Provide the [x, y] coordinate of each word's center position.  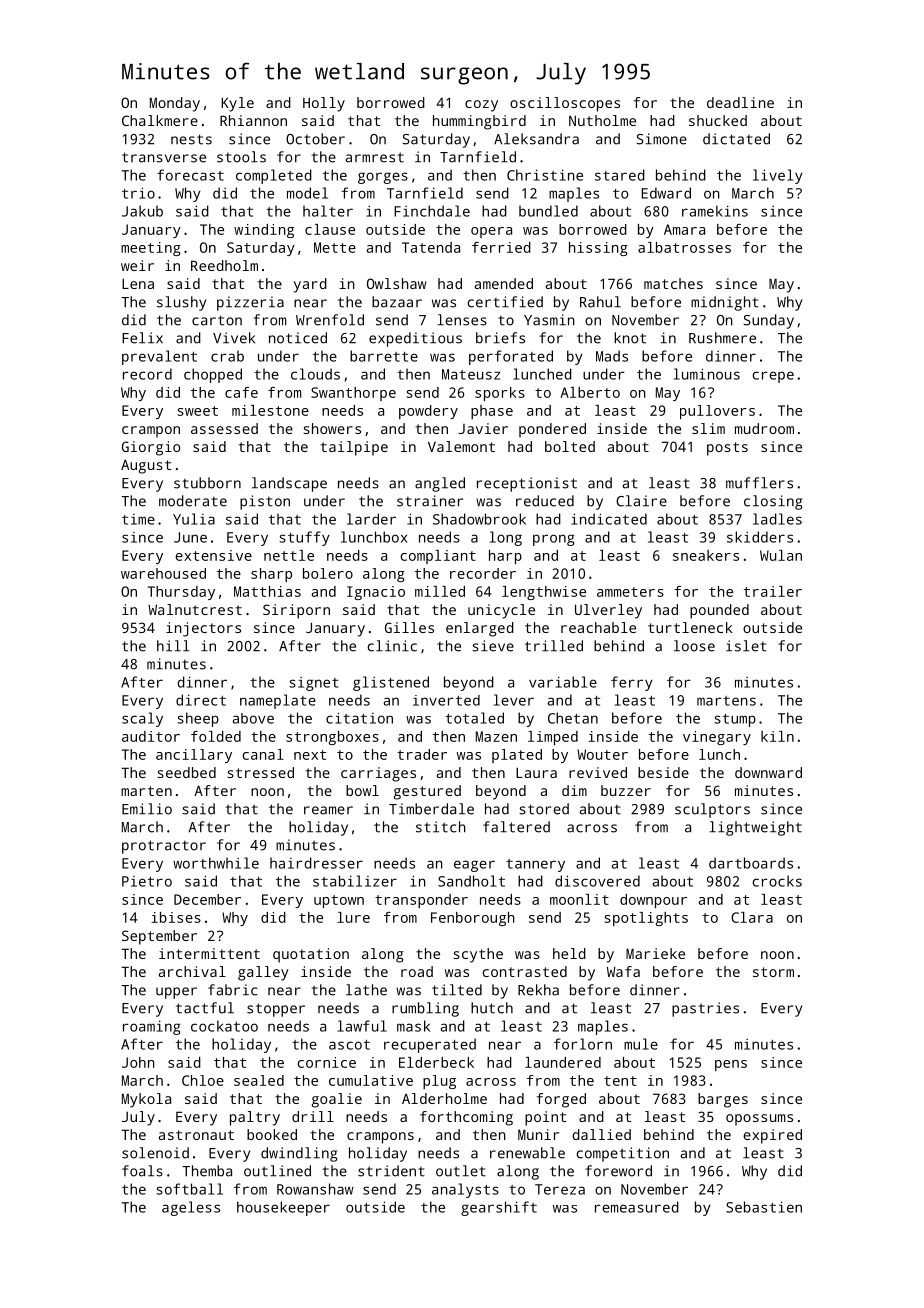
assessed [224, 428]
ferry [632, 683]
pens [731, 1065]
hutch [492, 1008]
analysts [465, 1190]
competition [622, 1154]
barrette [384, 356]
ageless [191, 1208]
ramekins [715, 211]
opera [491, 232]
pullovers [717, 412]
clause [330, 229]
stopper [276, 1010]
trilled [554, 646]
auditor [151, 736]
